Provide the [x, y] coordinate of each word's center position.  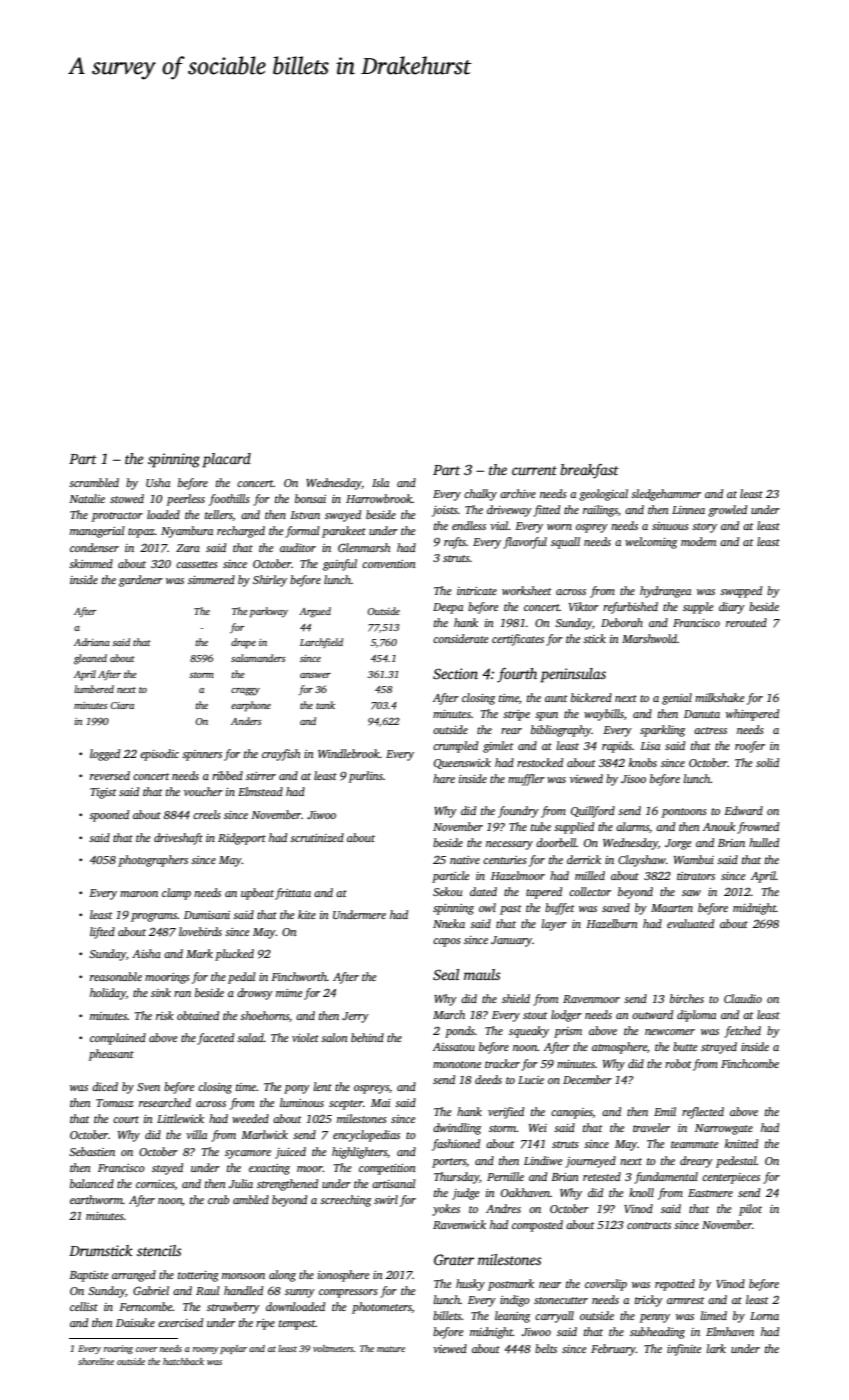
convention [389, 564]
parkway [269, 612]
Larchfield [321, 643]
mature [391, 1349]
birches [687, 998]
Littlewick [180, 1118]
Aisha [146, 953]
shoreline [96, 1361]
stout [535, 1015]
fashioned [456, 1145]
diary [732, 608]
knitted [741, 1143]
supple [698, 608]
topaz [141, 533]
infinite [684, 1350]
